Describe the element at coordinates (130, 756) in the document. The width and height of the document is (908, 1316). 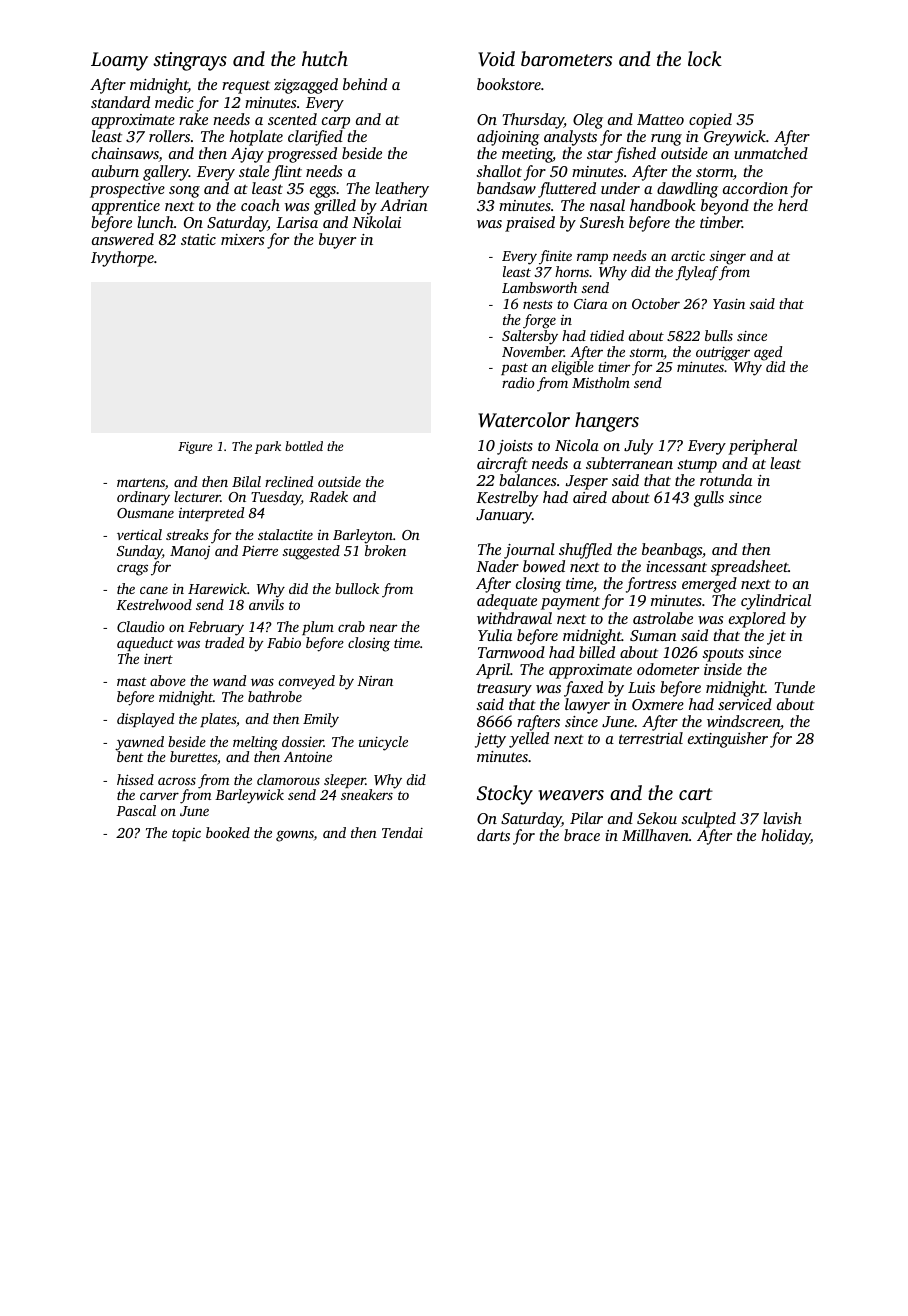
I see `bent` at that location.
